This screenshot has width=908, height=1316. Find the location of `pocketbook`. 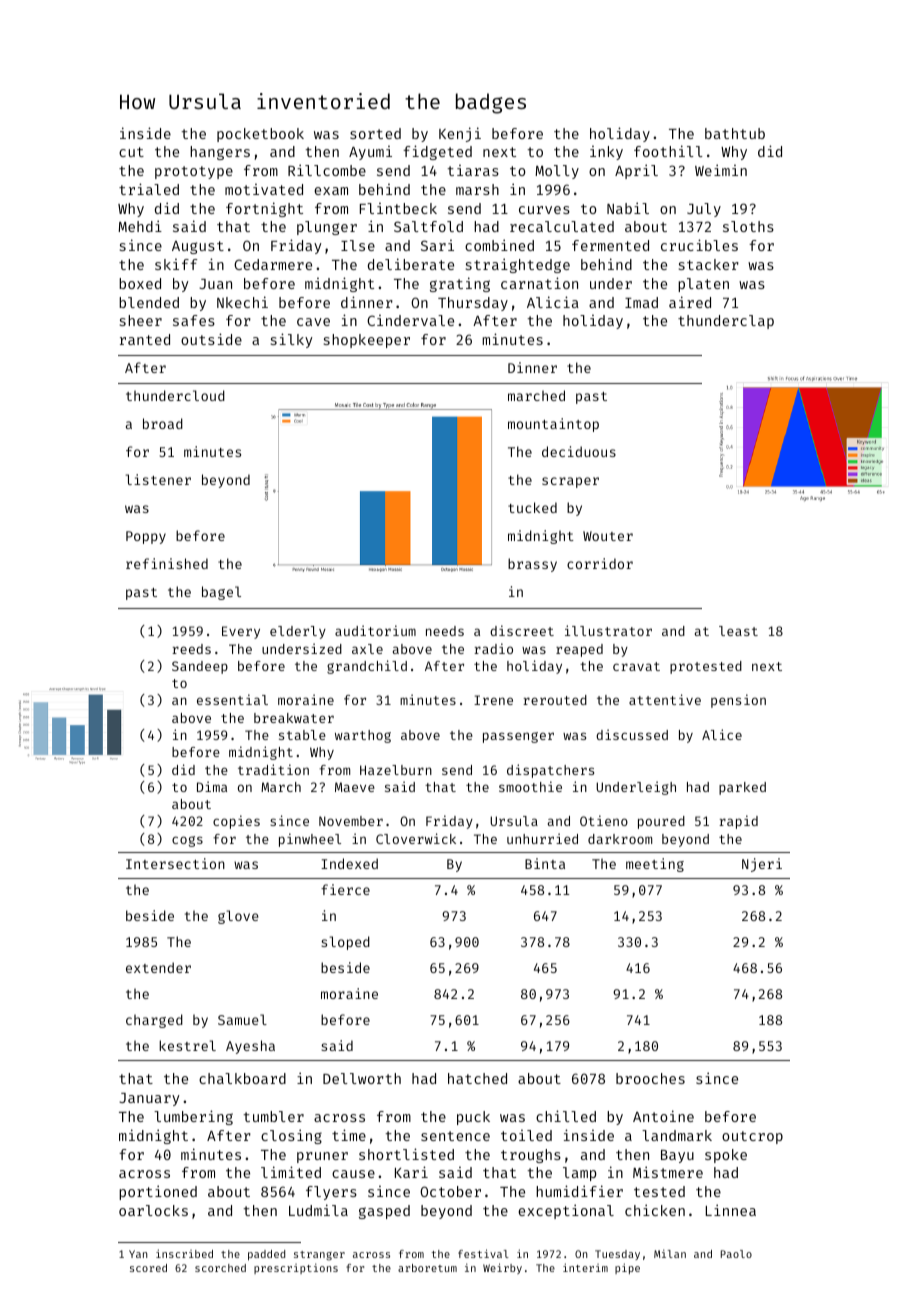

pocketbook is located at coordinates (260, 135).
